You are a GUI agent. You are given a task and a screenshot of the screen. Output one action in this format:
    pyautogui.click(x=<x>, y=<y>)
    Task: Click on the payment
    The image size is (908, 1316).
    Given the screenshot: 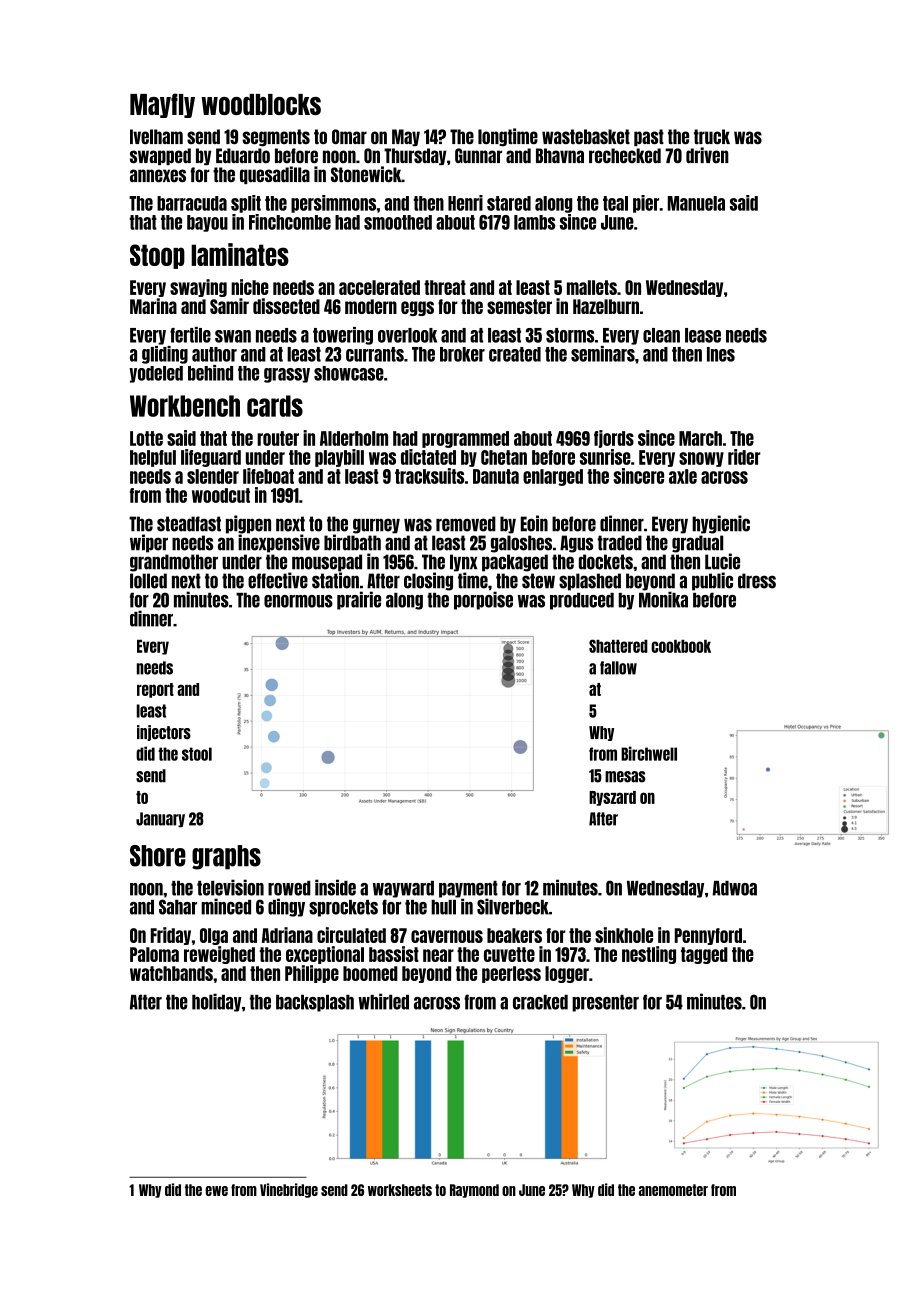 What is the action you would take?
    pyautogui.click(x=468, y=889)
